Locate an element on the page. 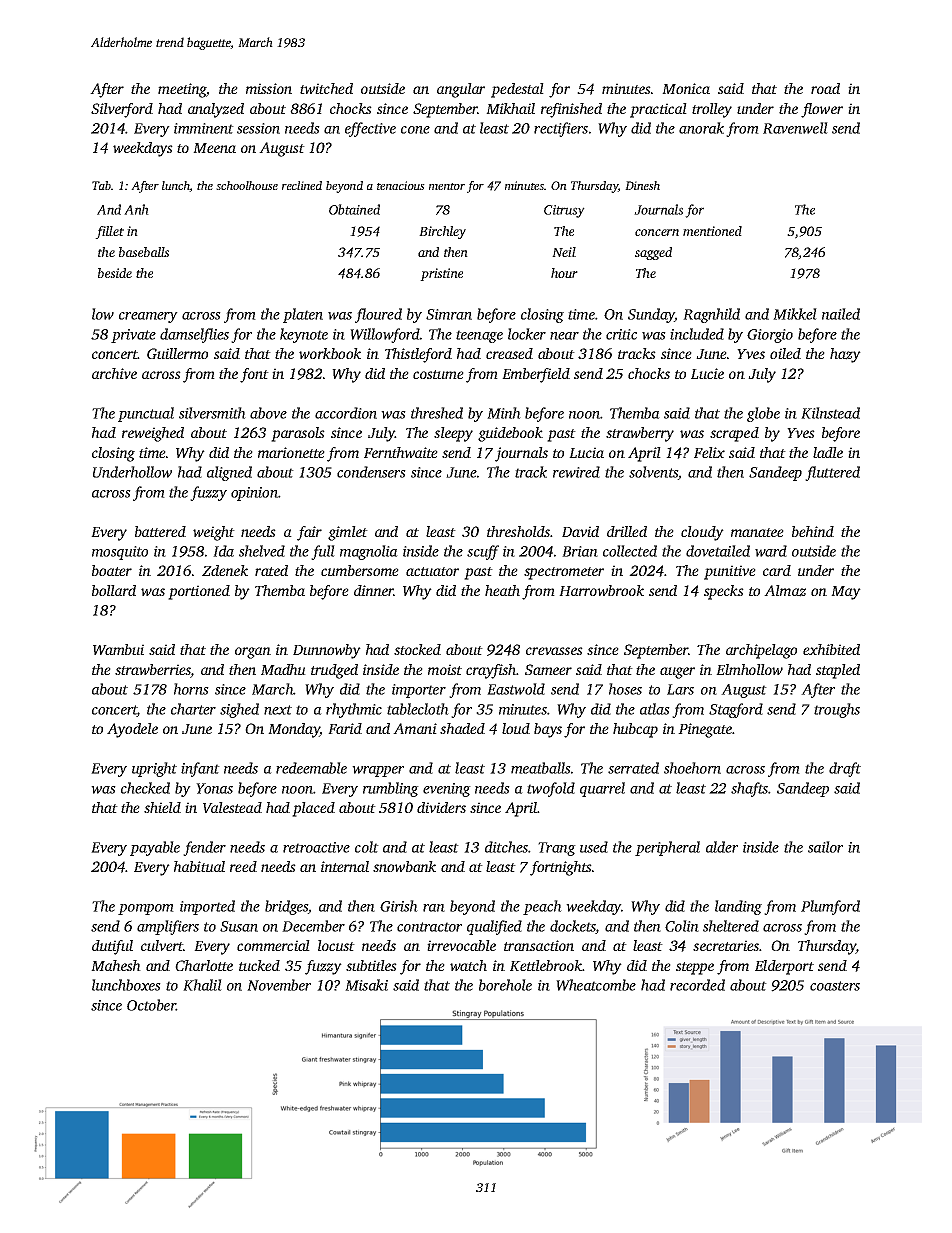 Image resolution: width=952 pixels, height=1233 pixels. peripheral is located at coordinates (667, 848).
